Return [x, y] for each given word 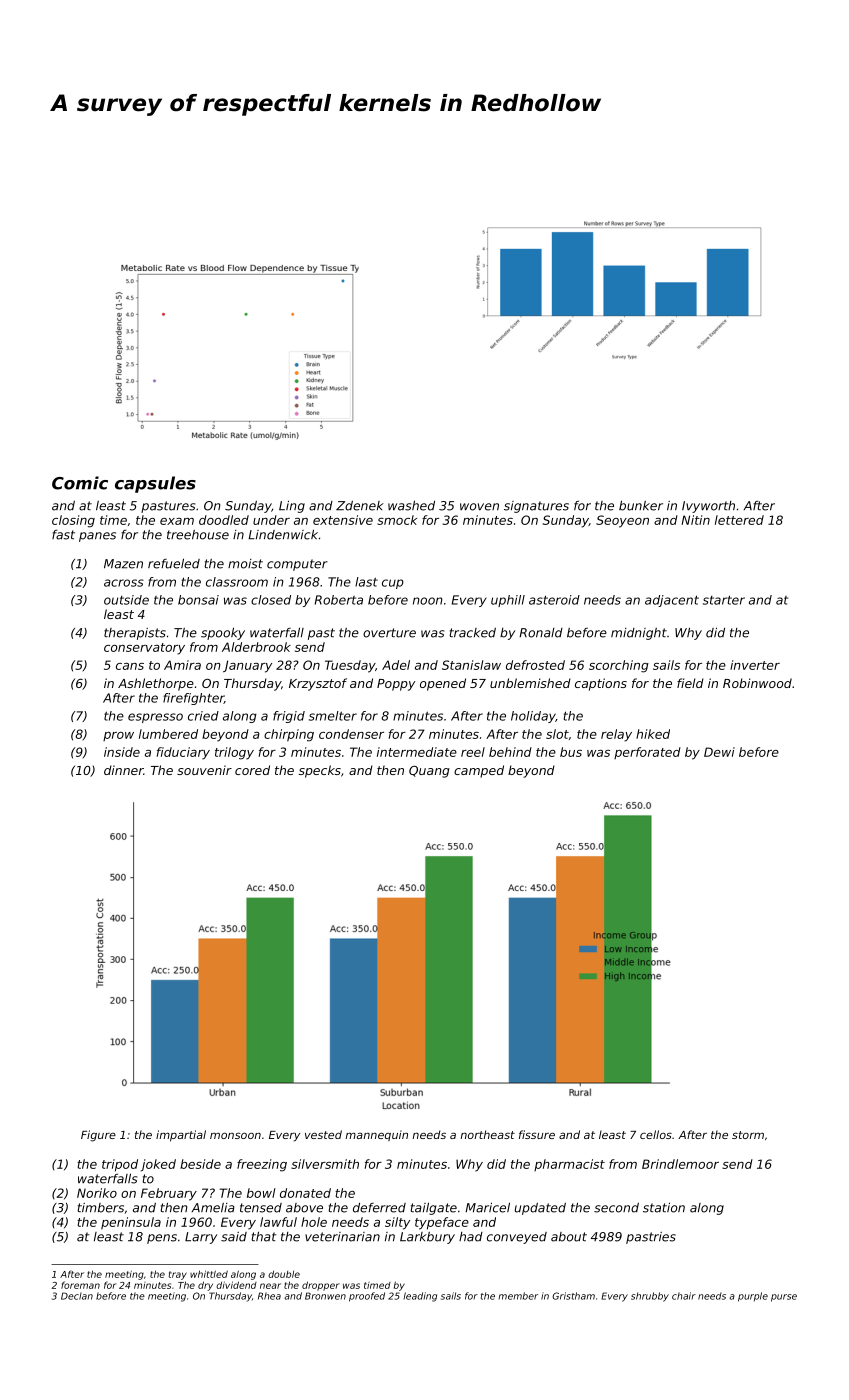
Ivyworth [708, 507]
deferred [379, 1208]
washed [411, 506]
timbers [100, 1208]
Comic [80, 483]
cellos [656, 1134]
